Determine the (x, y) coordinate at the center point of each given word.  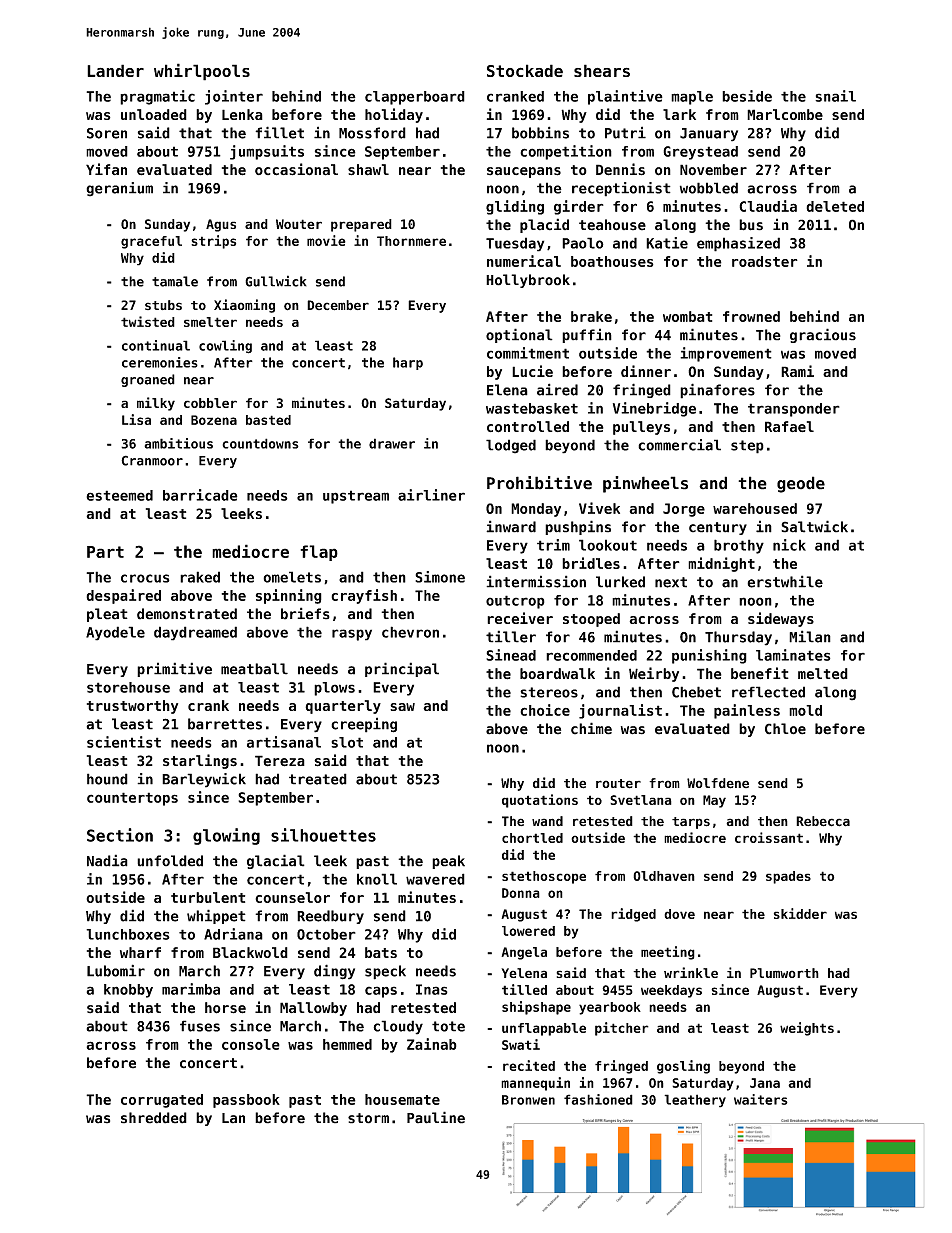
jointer (234, 97)
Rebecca (823, 821)
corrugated (162, 1101)
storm (368, 1118)
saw (402, 707)
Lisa (136, 419)
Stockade (525, 70)
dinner (646, 371)
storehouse (128, 687)
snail (835, 96)
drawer (392, 443)
